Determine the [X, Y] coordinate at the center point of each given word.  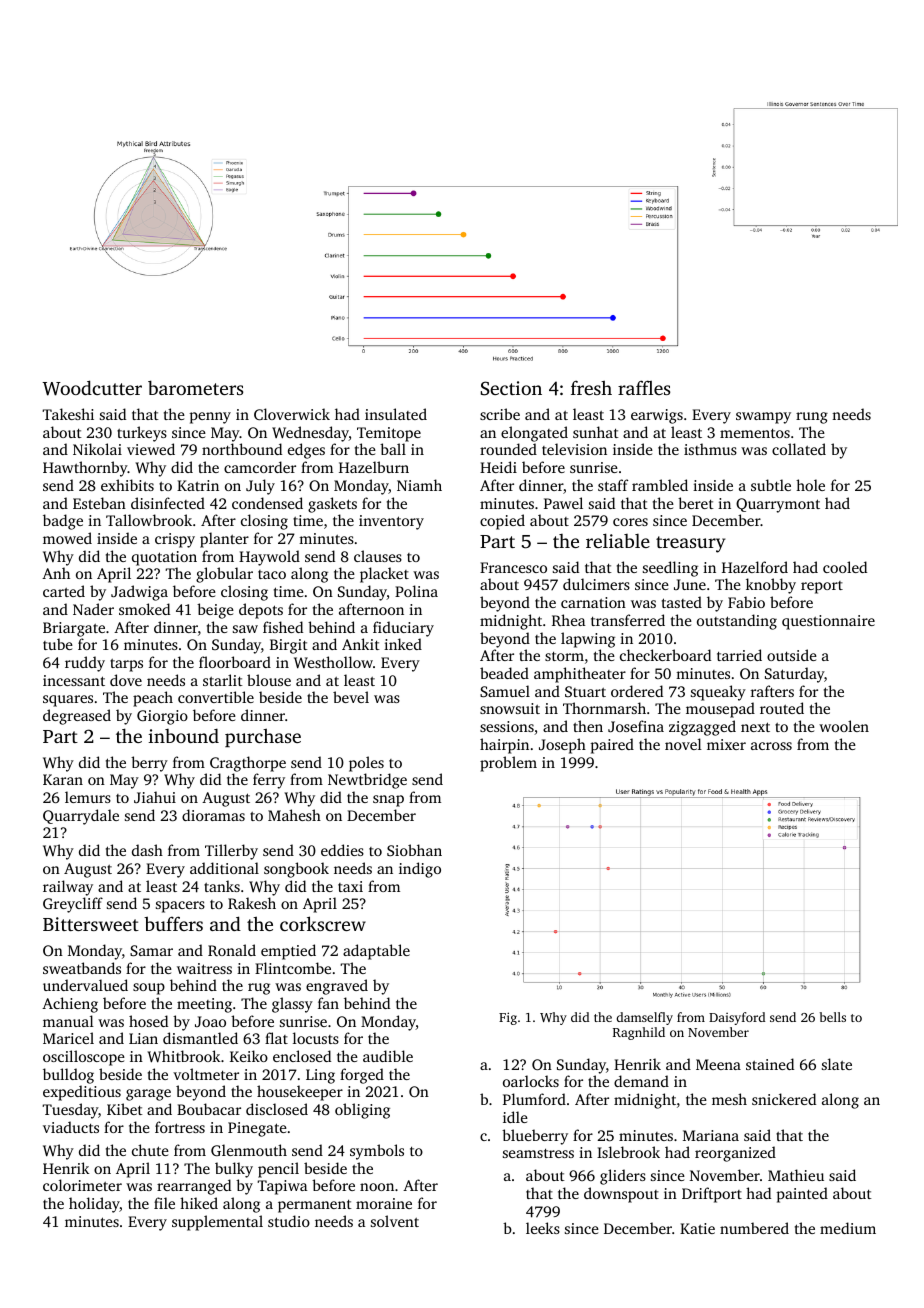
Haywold [269, 558]
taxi [350, 886]
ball [393, 449]
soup [149, 989]
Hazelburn [374, 467]
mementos [755, 433]
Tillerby [231, 852]
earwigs [657, 416]
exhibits [127, 485]
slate [837, 1064]
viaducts [71, 1127]
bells [833, 1017]
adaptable [376, 952]
